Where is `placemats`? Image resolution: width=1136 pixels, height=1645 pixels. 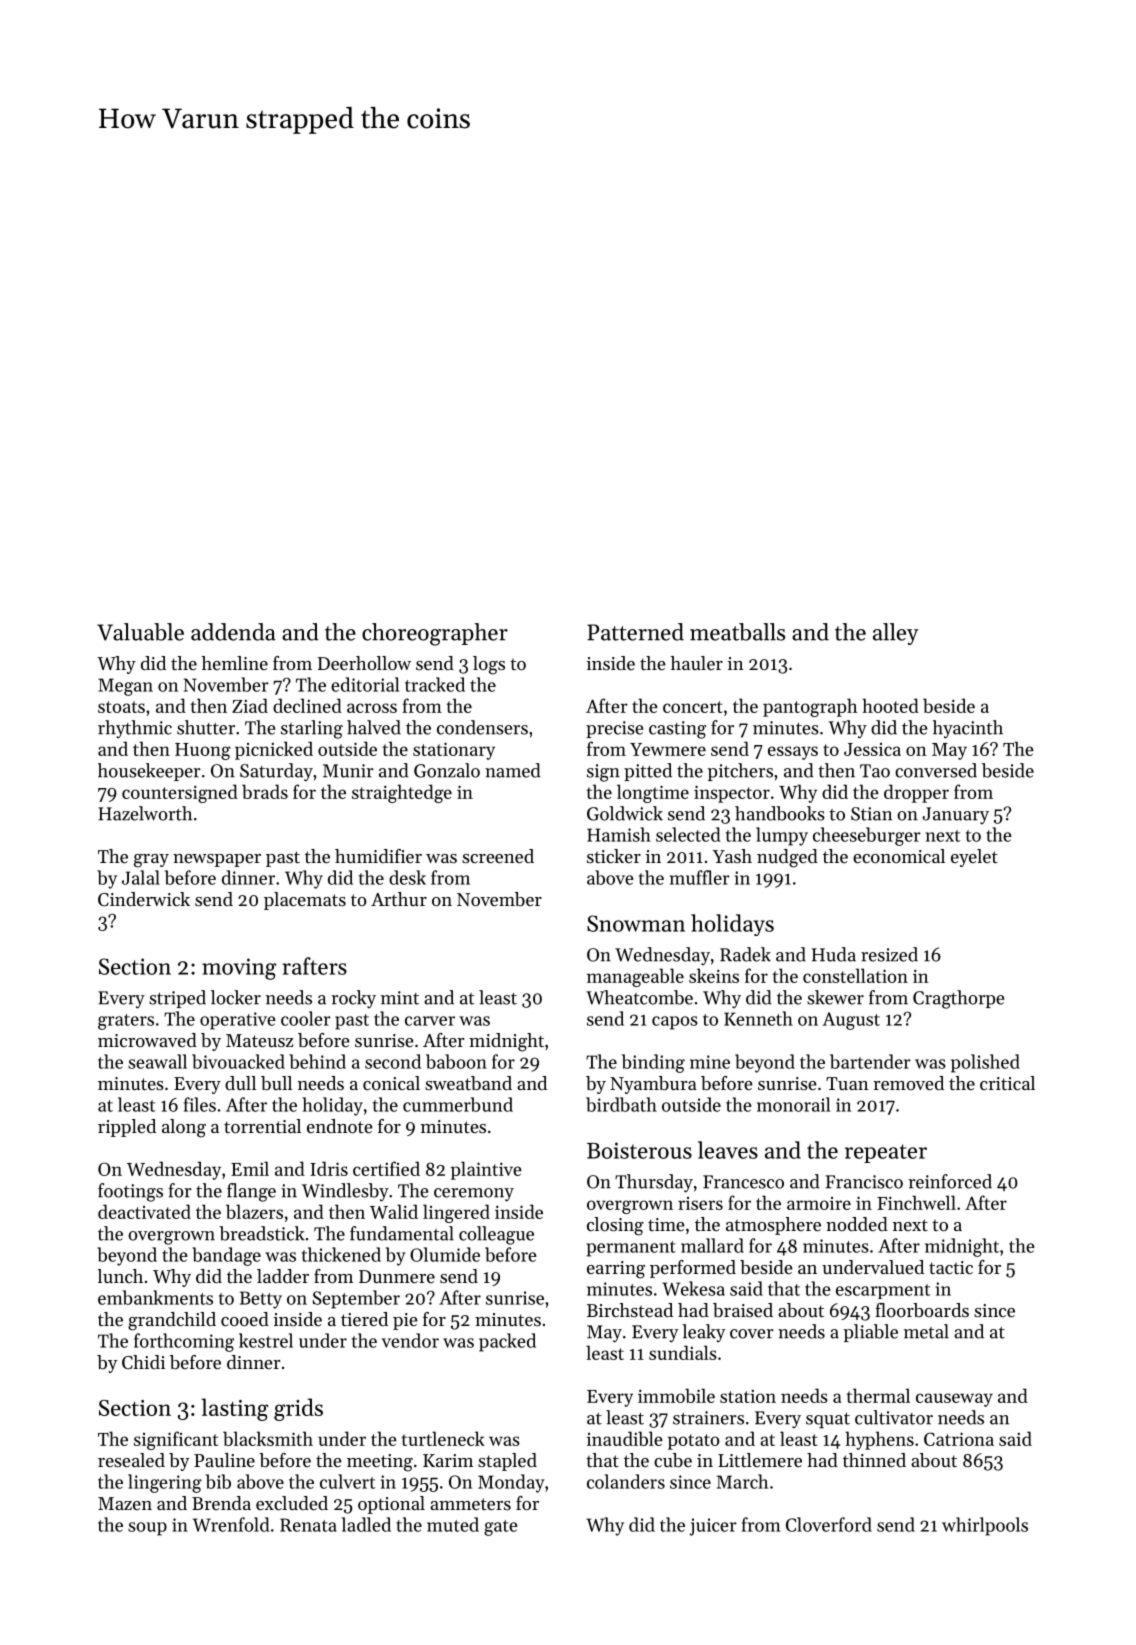 placemats is located at coordinates (305, 901).
